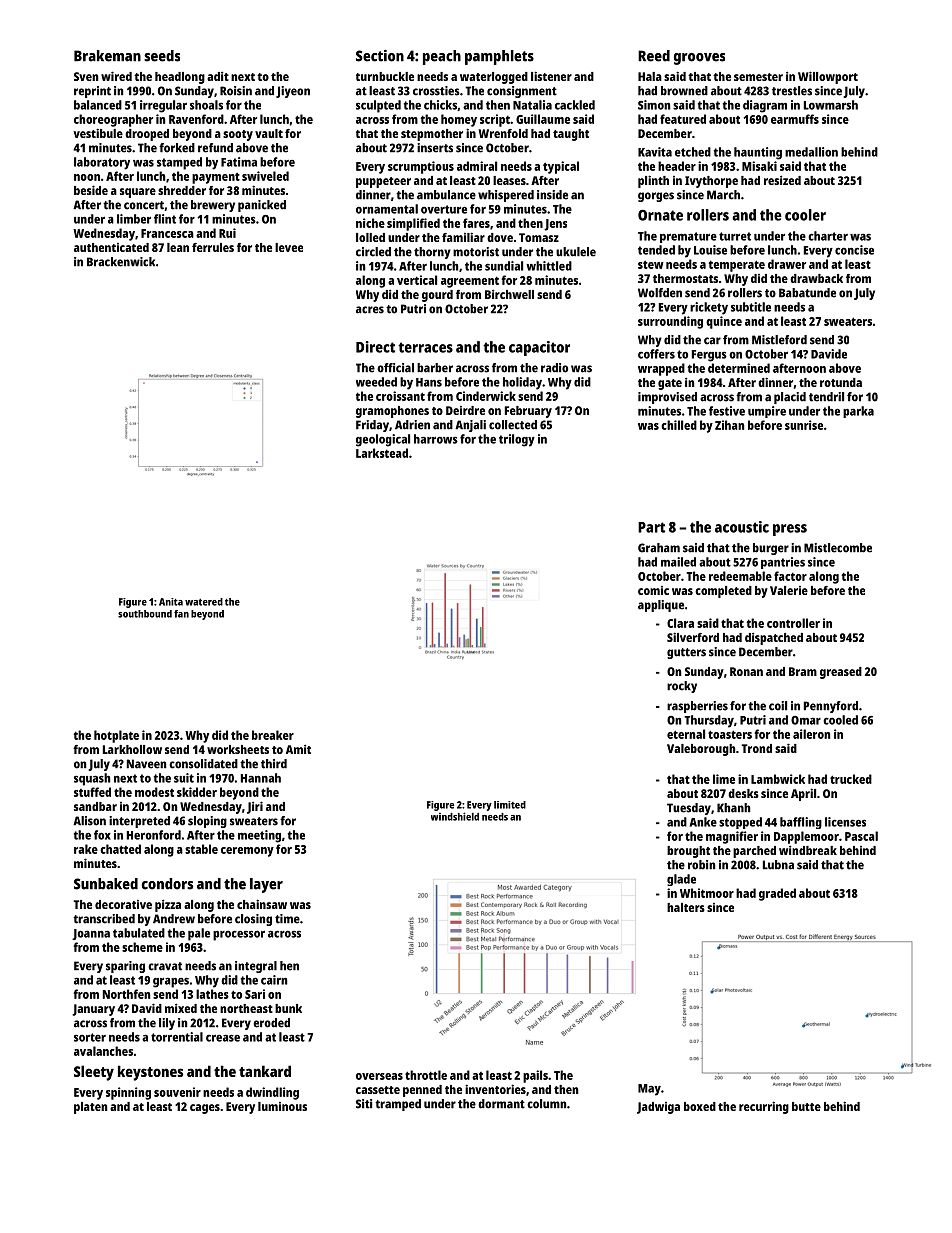 This screenshot has width=952, height=1233. I want to click on Lowmarsh, so click(831, 105).
